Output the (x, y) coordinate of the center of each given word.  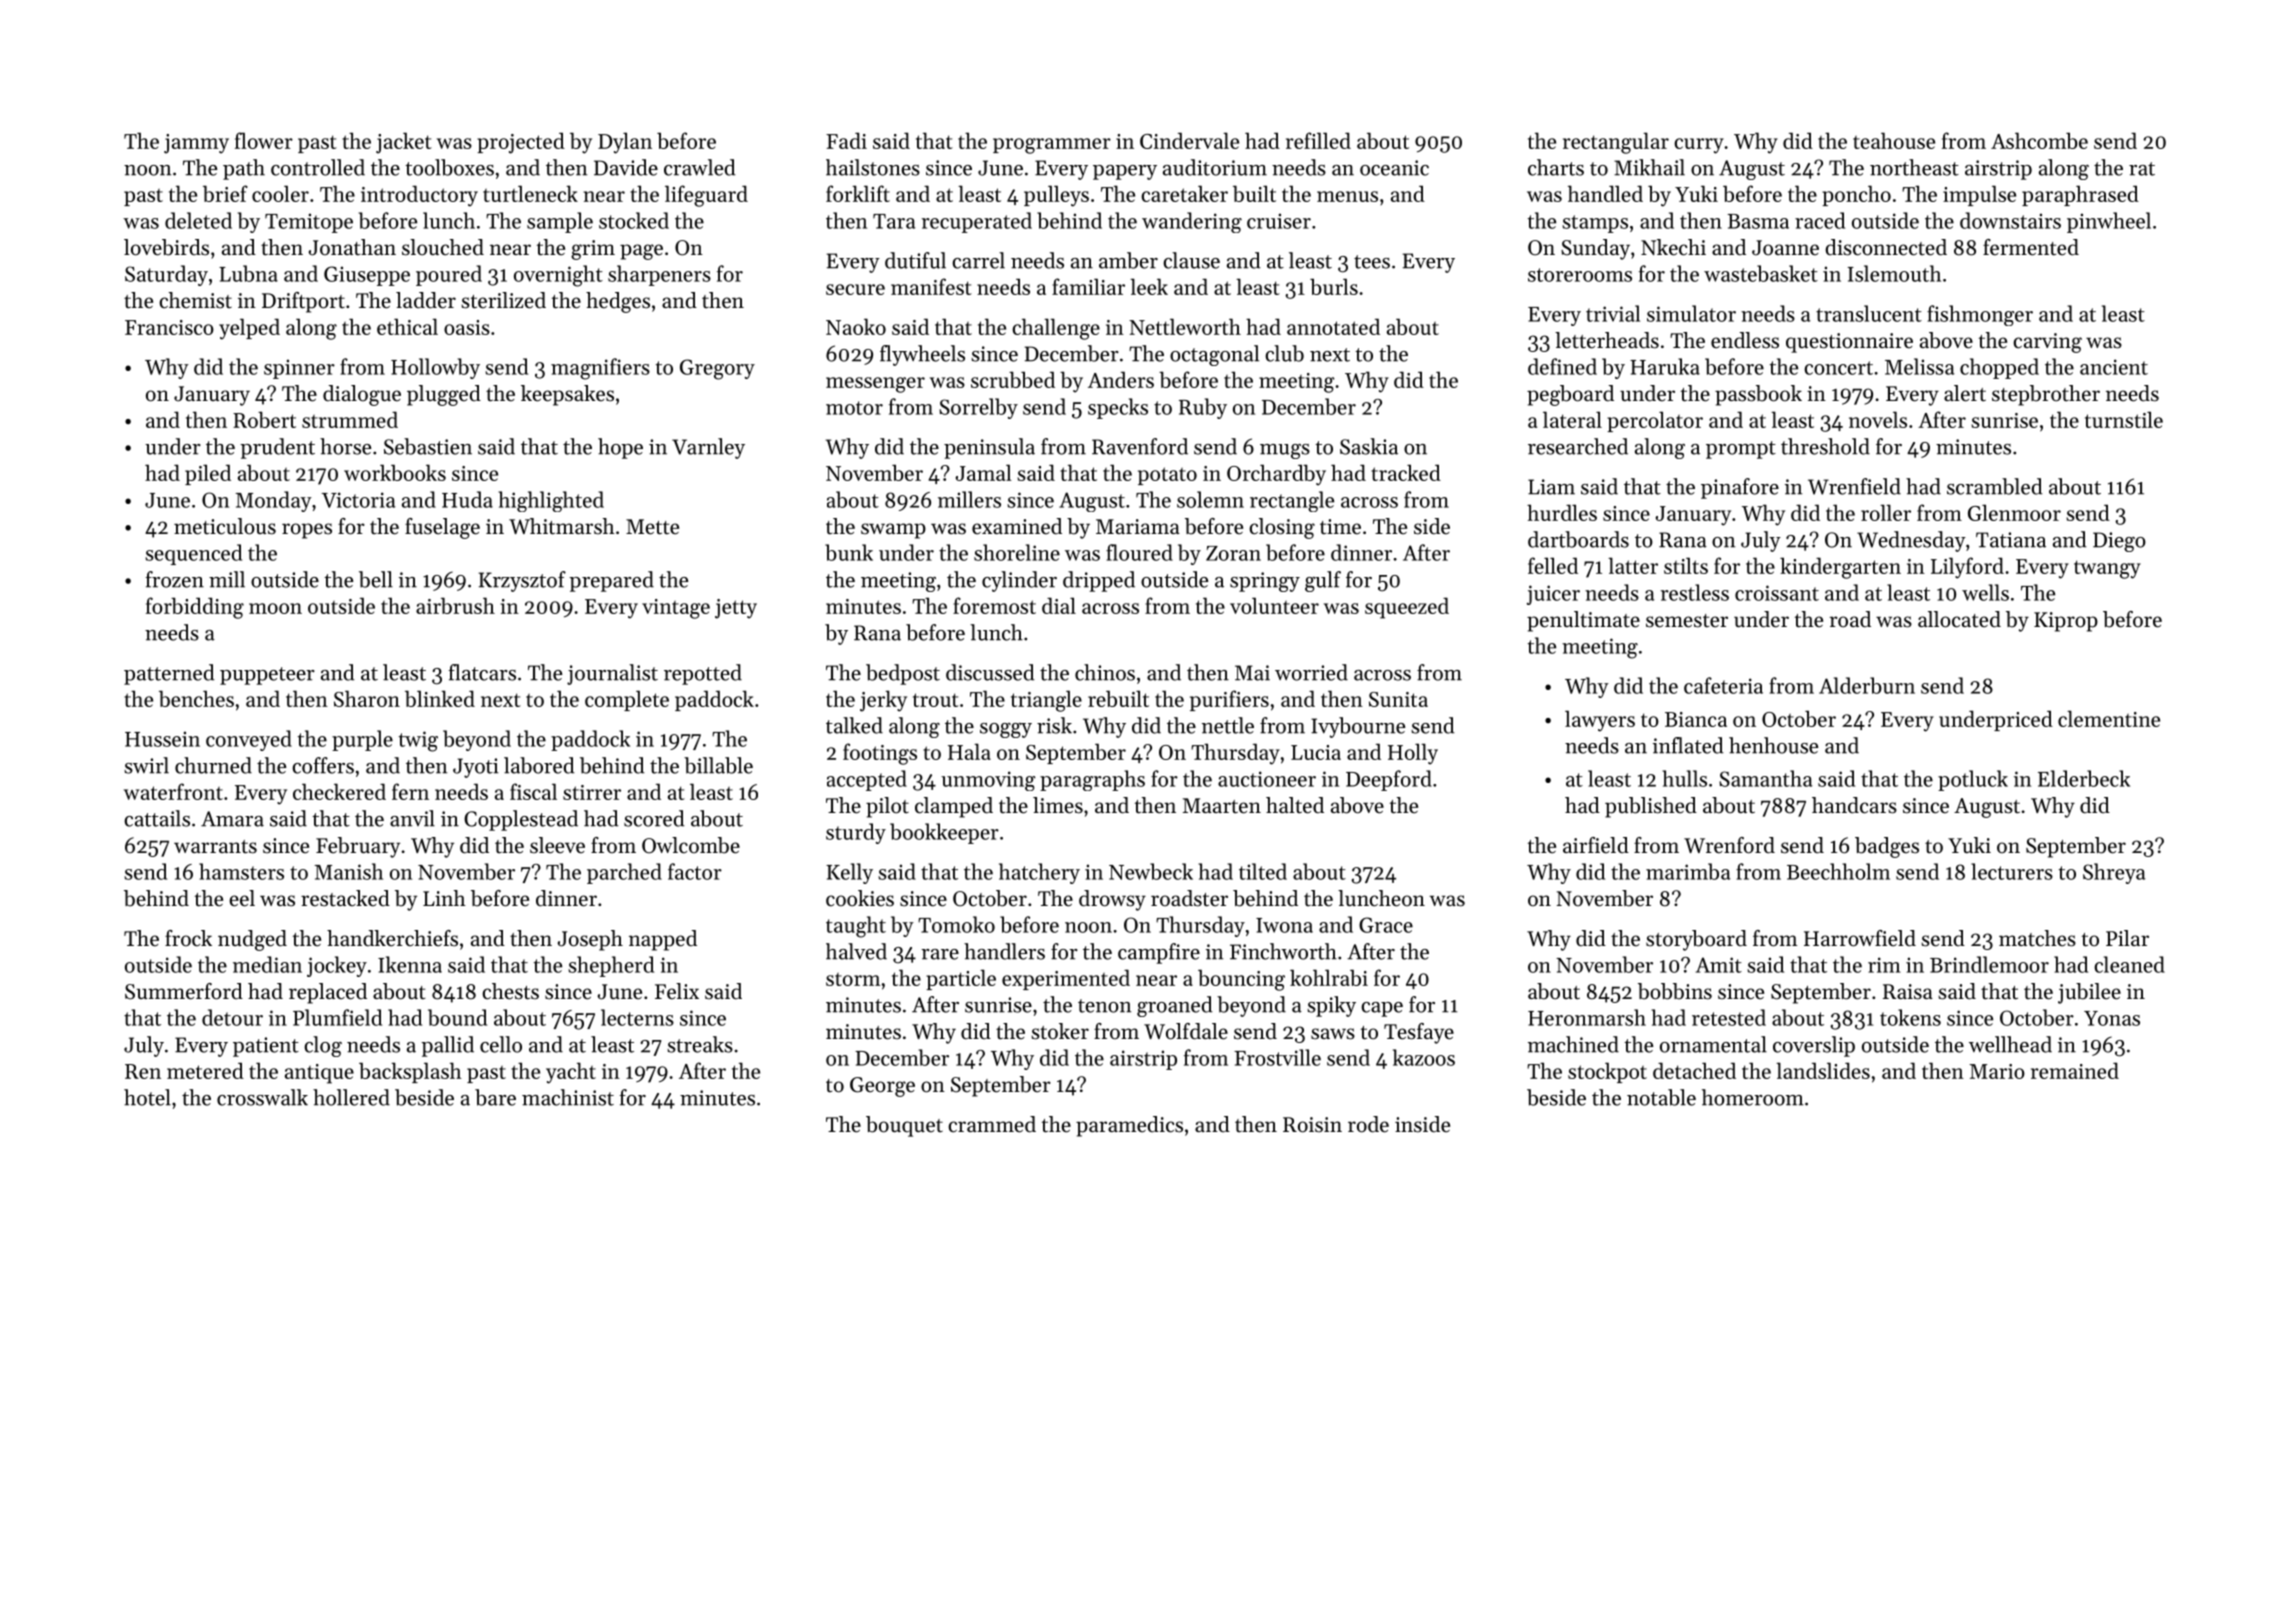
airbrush (455, 605)
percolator (1655, 421)
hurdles (1562, 512)
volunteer (1274, 605)
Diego (2119, 542)
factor (695, 871)
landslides (1823, 1070)
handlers (1004, 951)
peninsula (989, 448)
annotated (1333, 326)
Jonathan (352, 247)
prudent (277, 448)
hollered (351, 1097)
